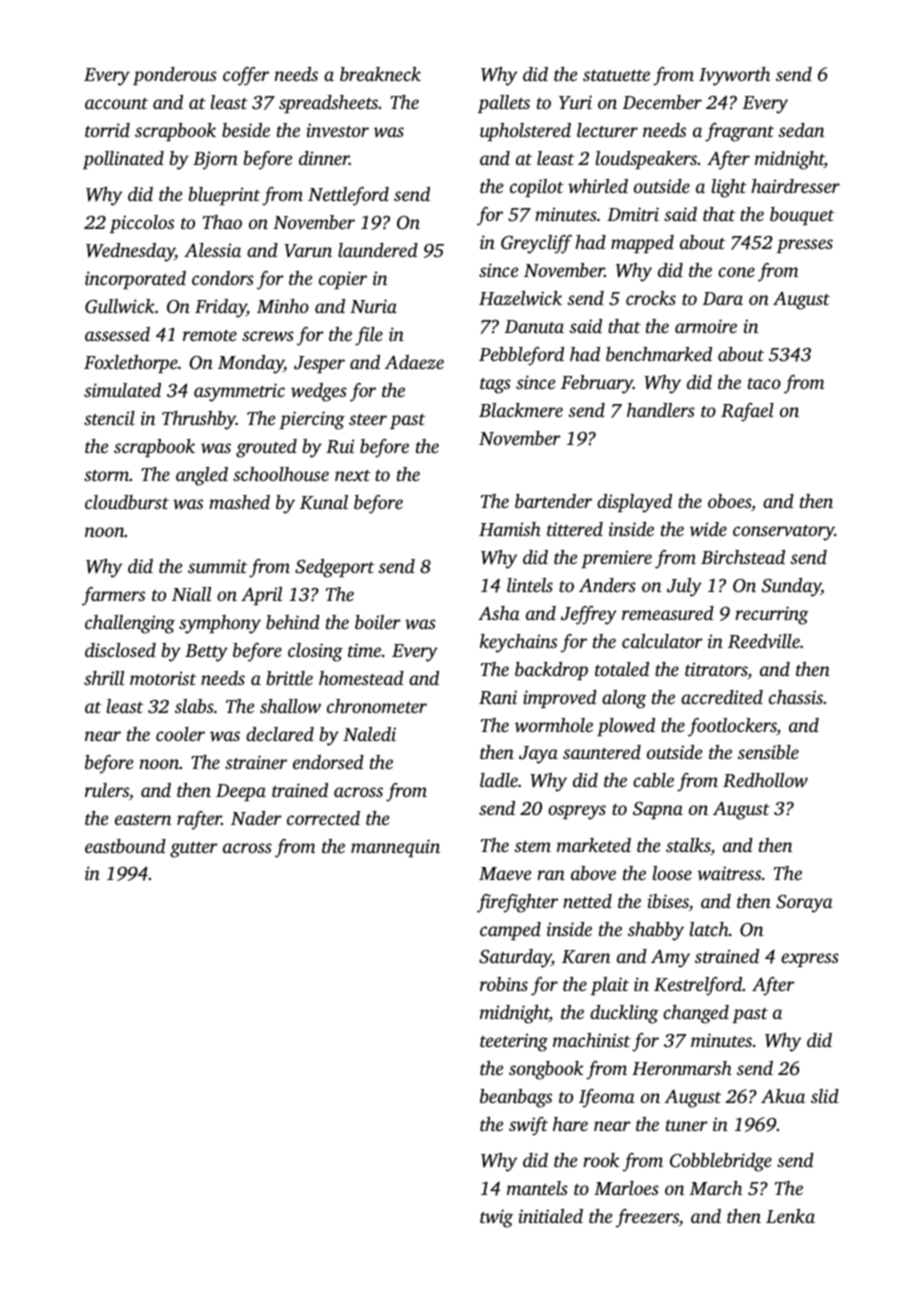 The image size is (924, 1311). I want to click on robins, so click(504, 984).
